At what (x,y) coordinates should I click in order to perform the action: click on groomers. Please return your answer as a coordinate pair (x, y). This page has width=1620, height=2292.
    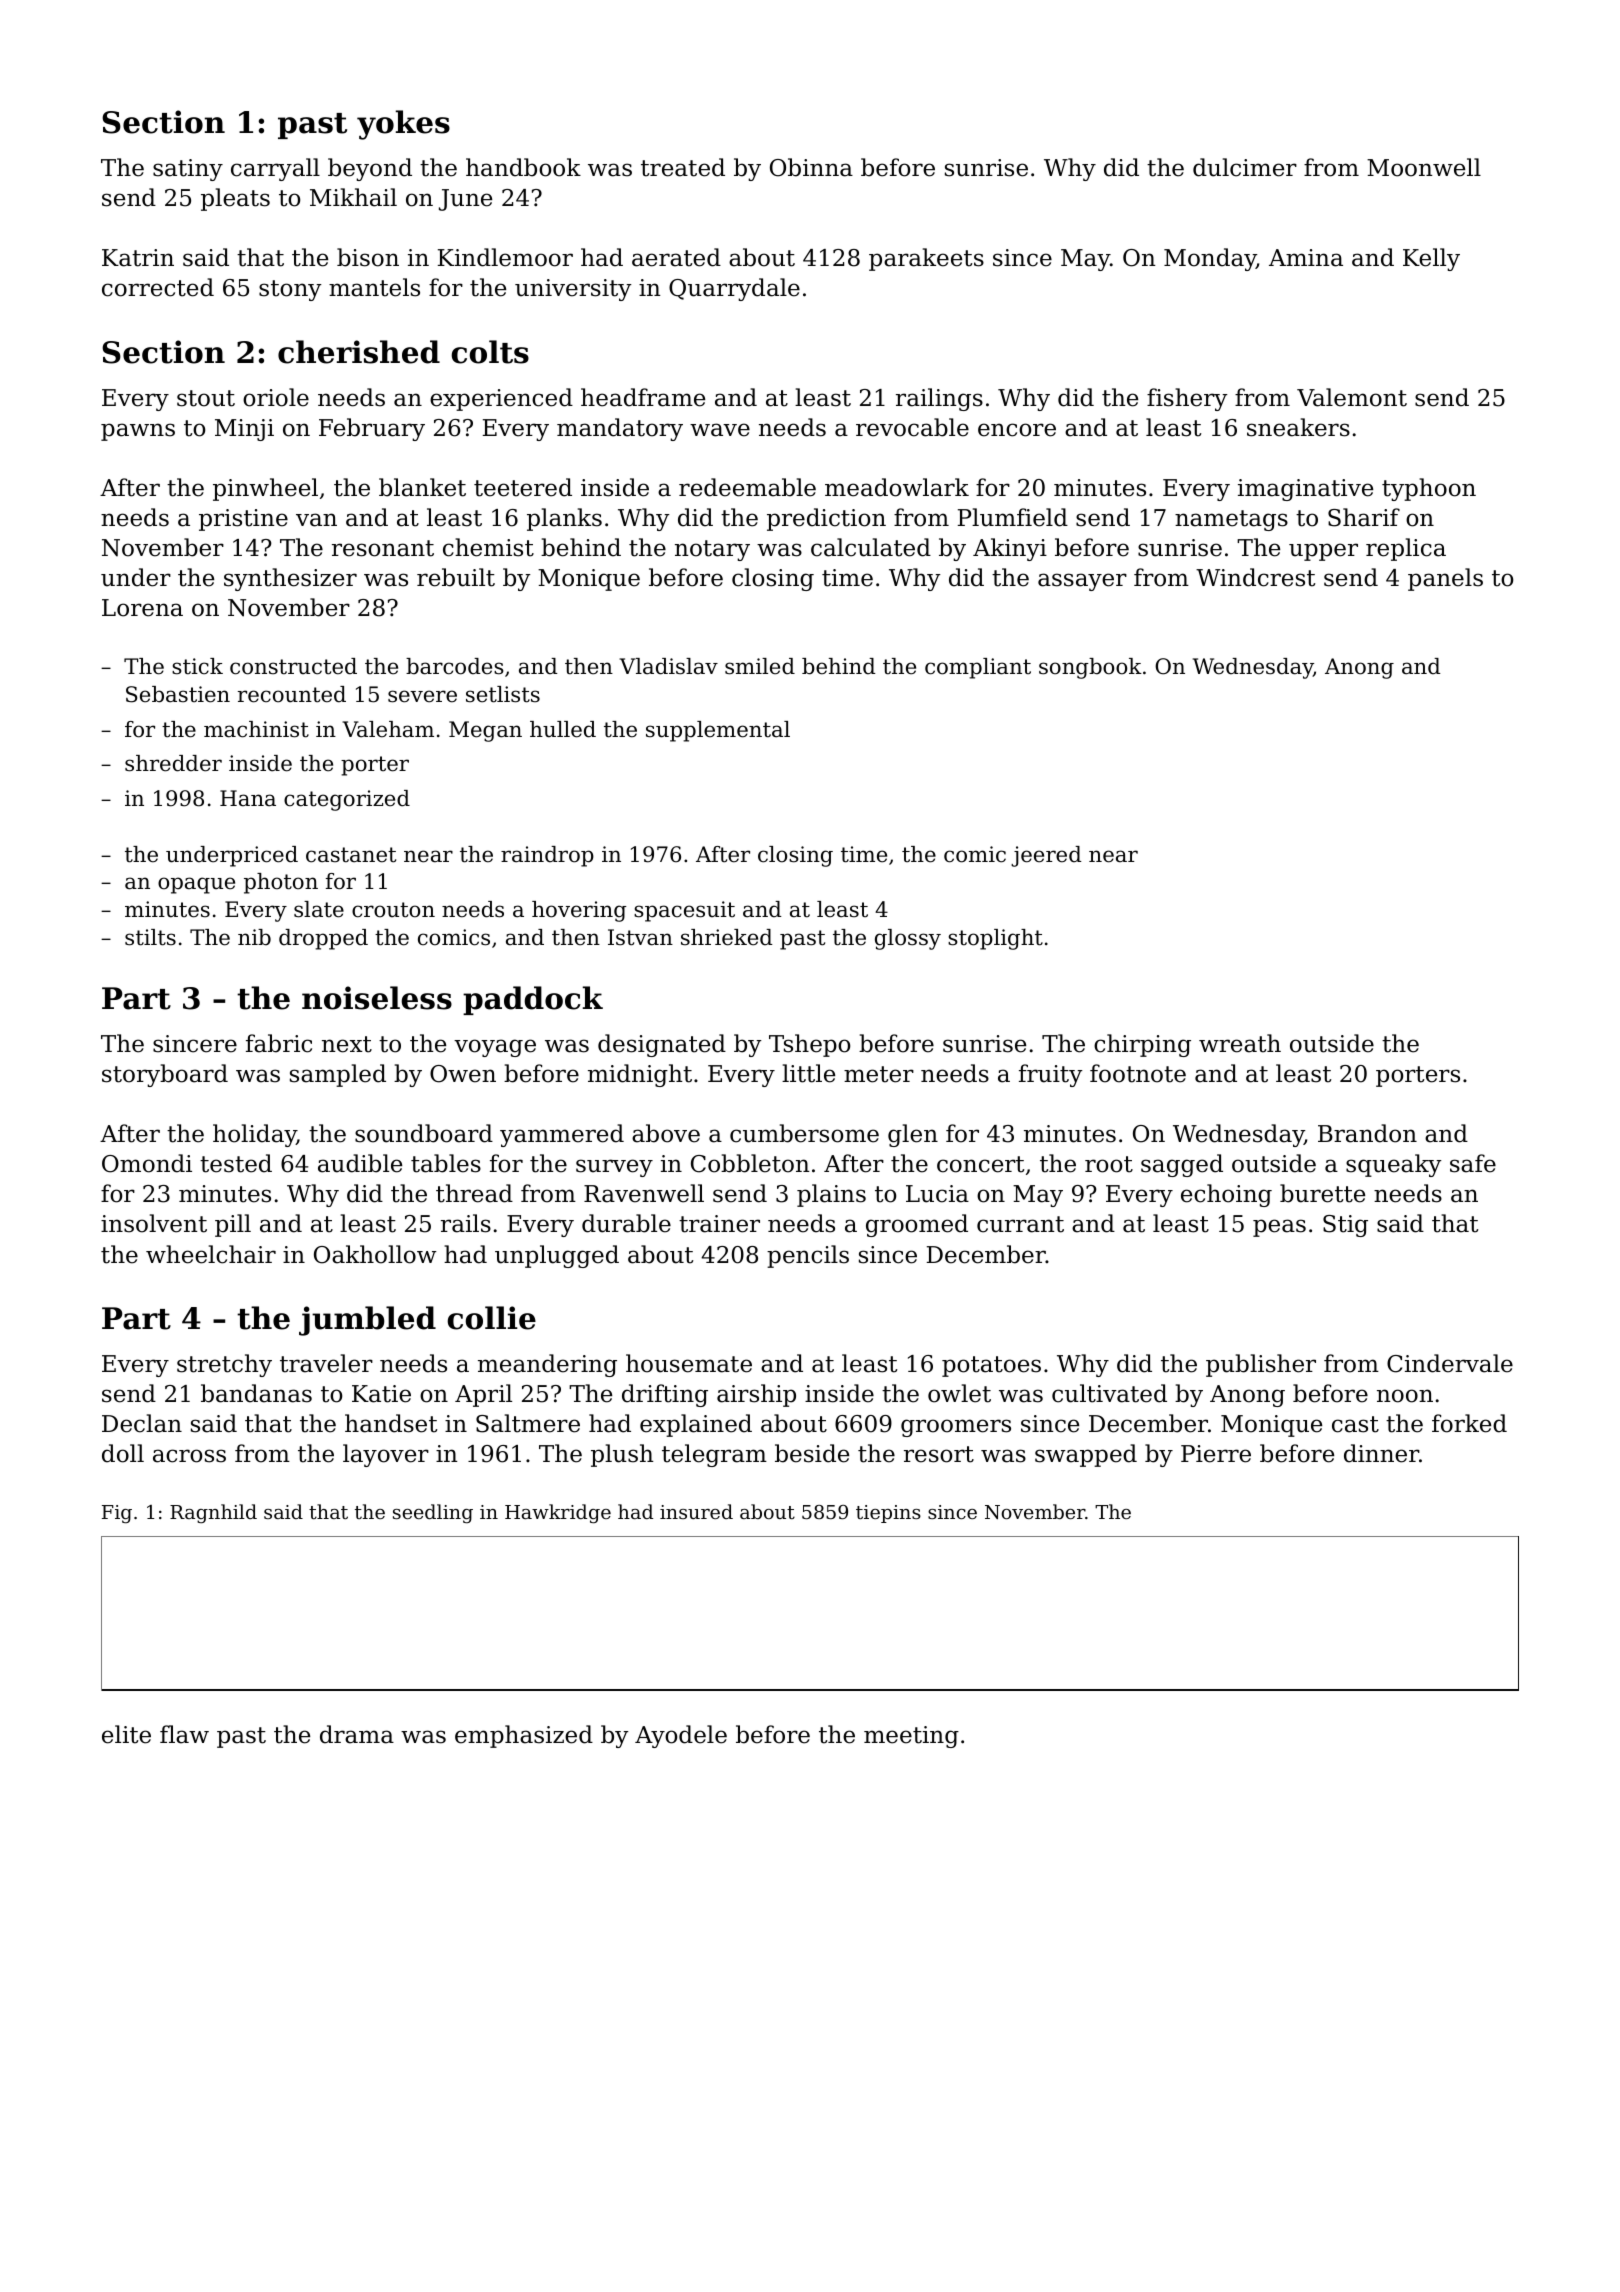
    Looking at the image, I should click on (956, 1428).
